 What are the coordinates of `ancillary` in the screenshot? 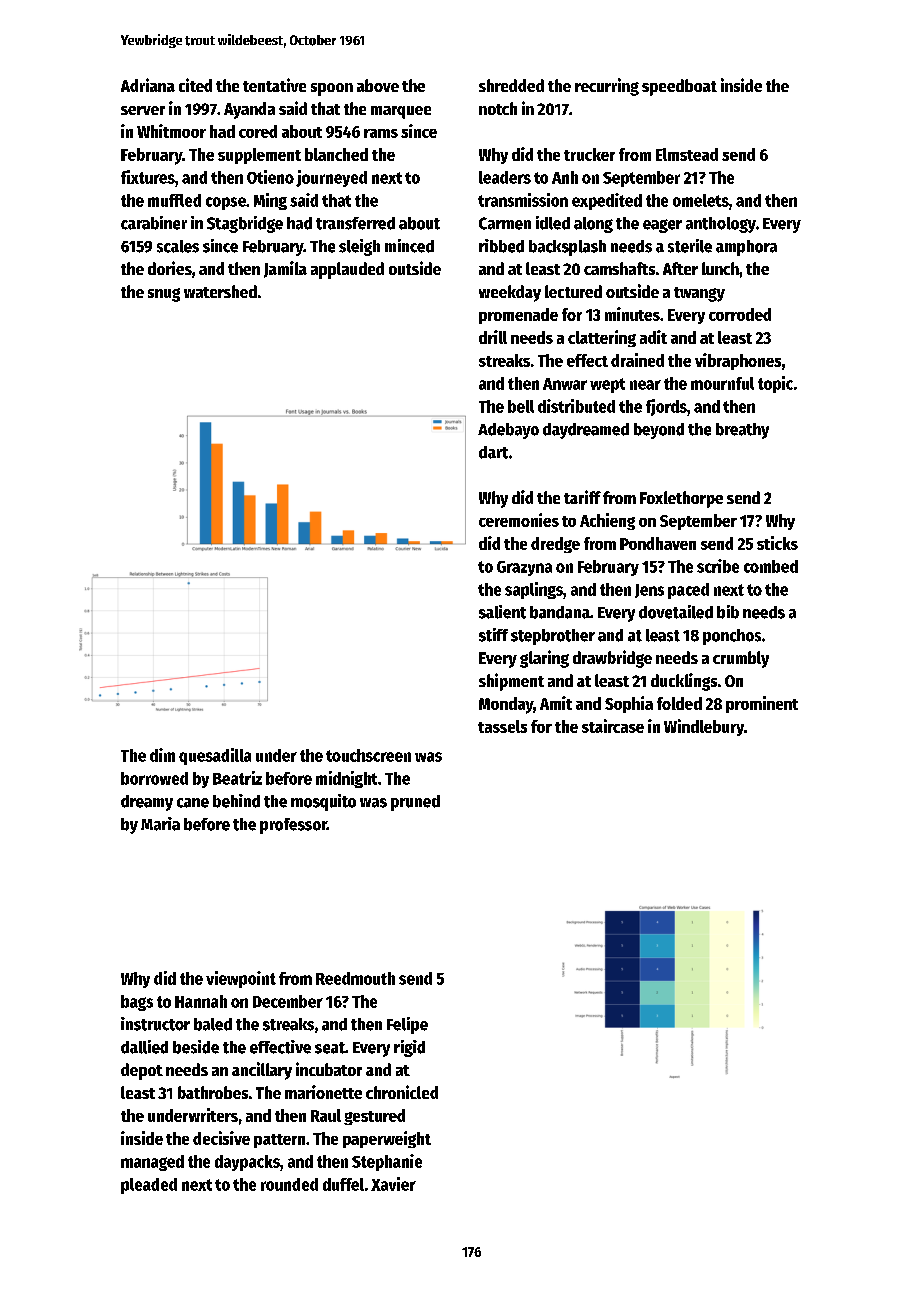 It's located at (262, 1071).
